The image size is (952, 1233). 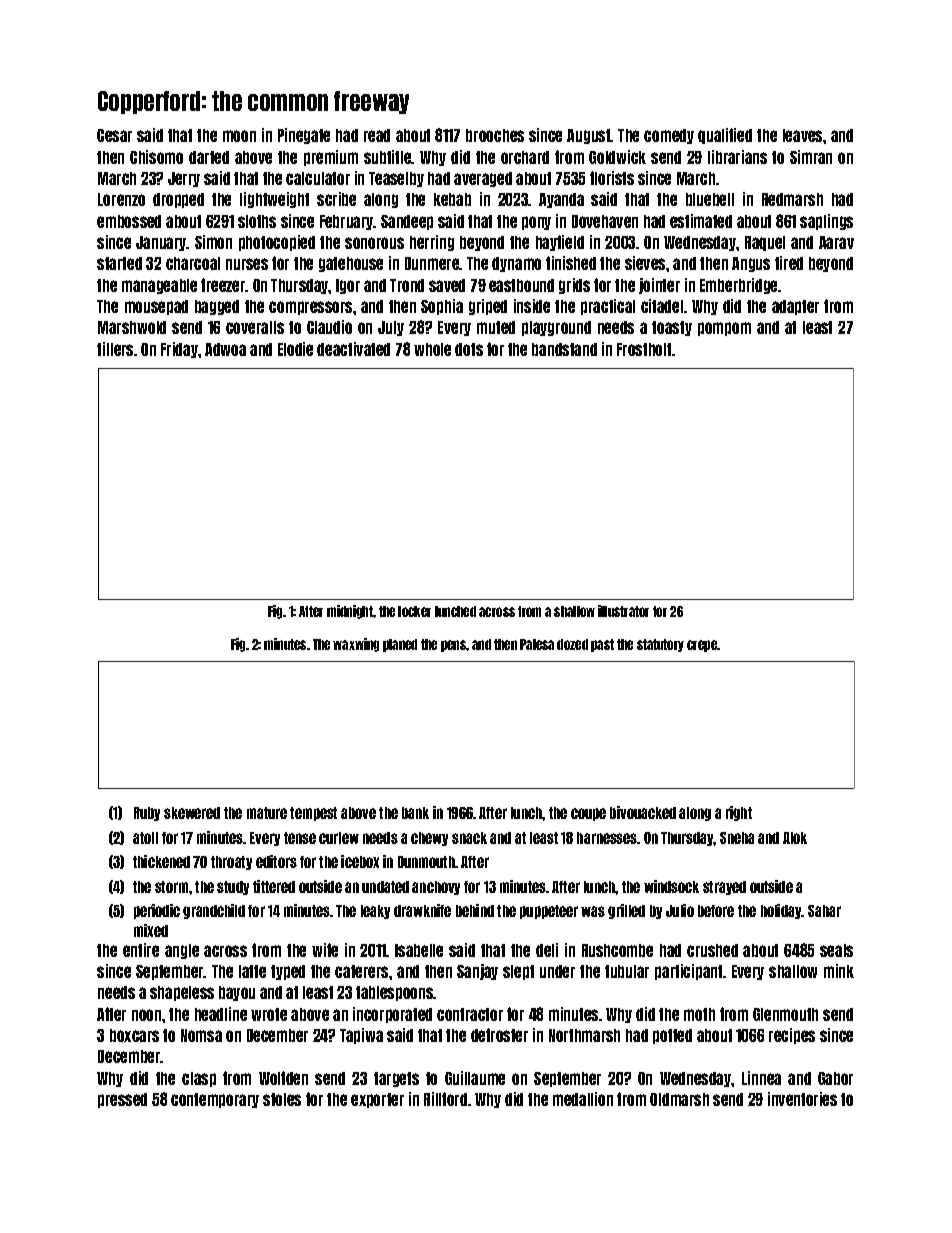 I want to click on anchovy, so click(x=436, y=888).
